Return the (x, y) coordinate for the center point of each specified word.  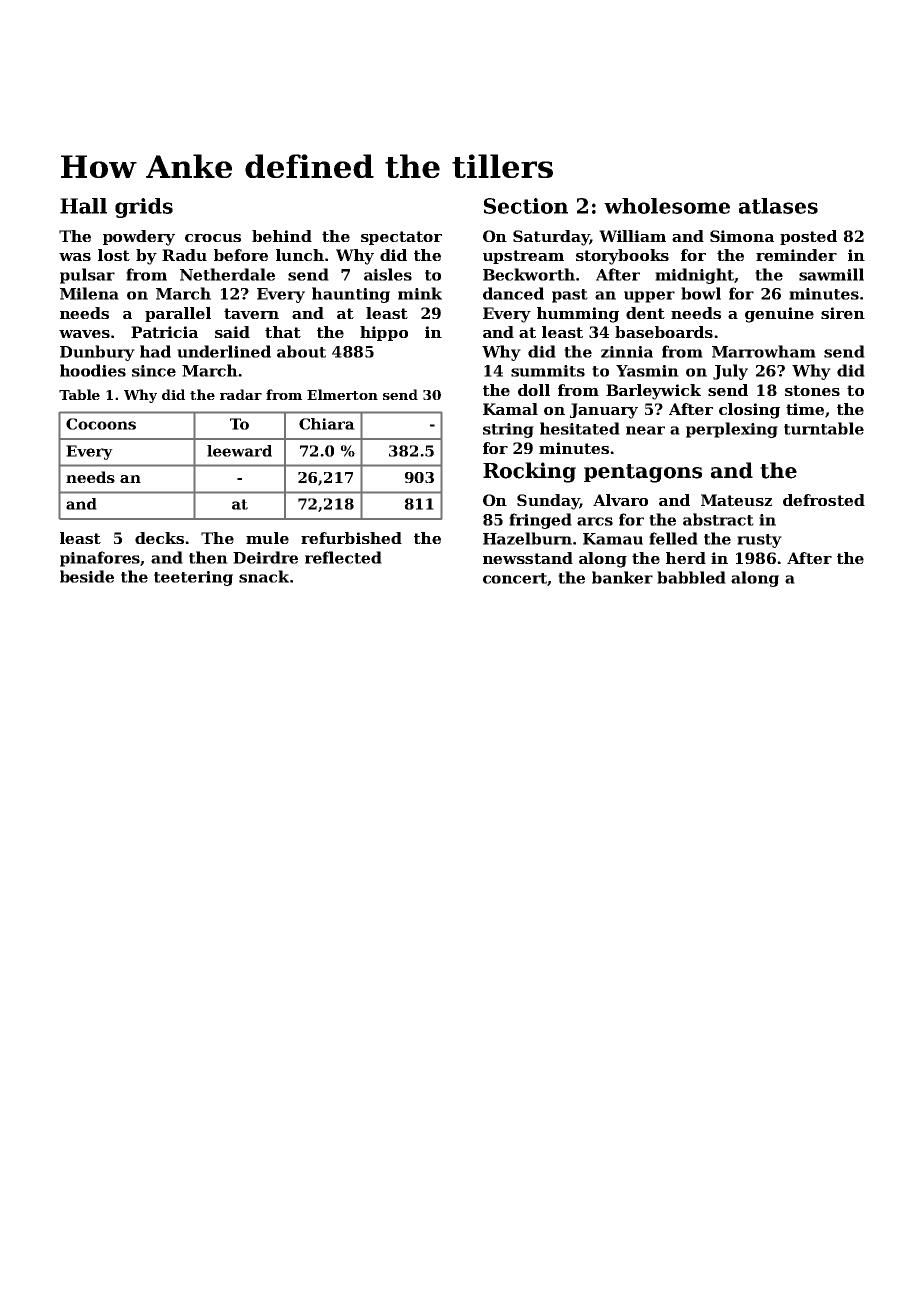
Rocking (529, 472)
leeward (239, 451)
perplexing (732, 430)
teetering (193, 578)
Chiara (327, 424)
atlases (778, 206)
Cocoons (101, 424)
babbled (691, 577)
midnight (694, 276)
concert (515, 579)
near (645, 430)
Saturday (551, 238)
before (241, 255)
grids (144, 208)
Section (526, 206)
